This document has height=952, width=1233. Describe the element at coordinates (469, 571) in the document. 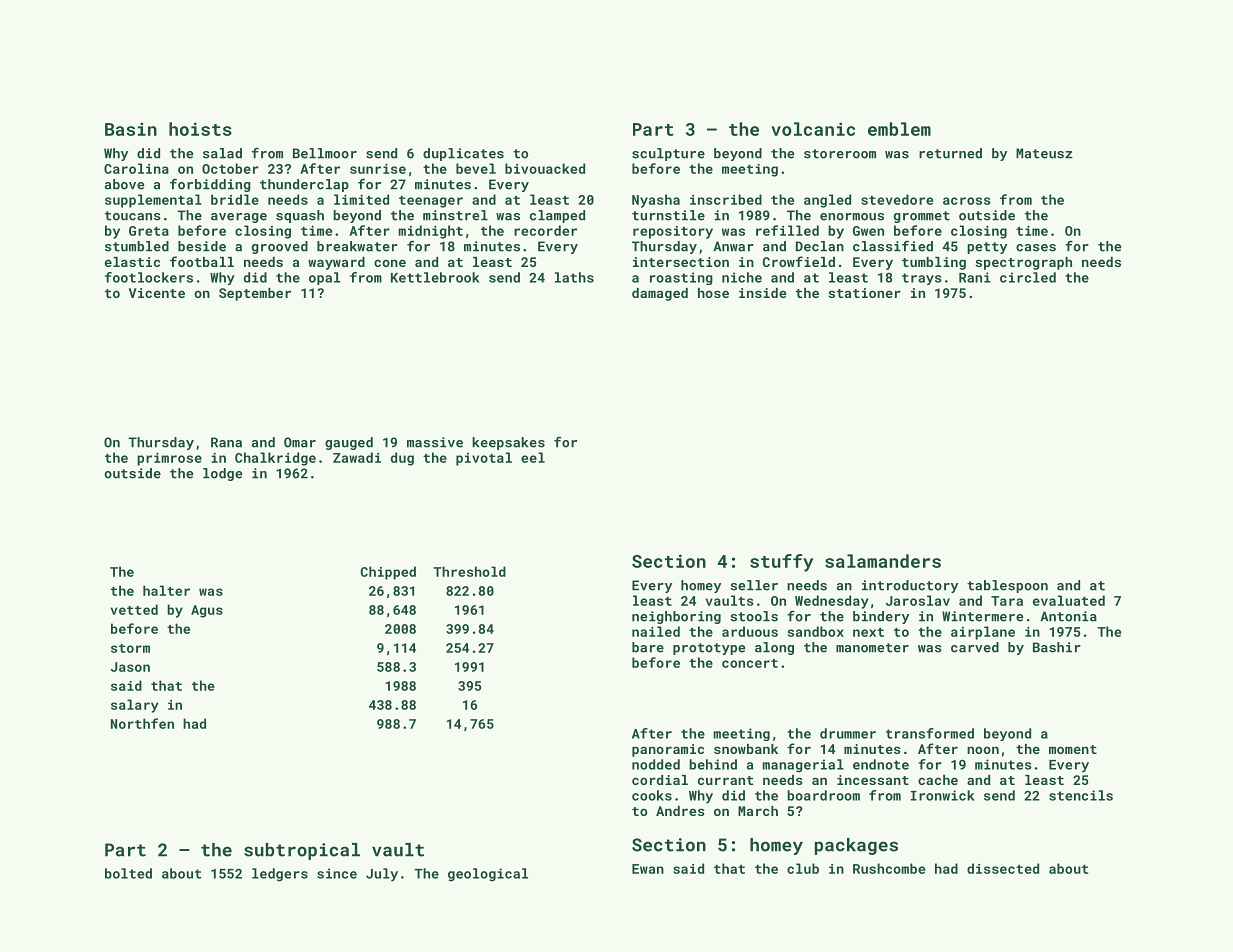

I see `Threshold` at that location.
